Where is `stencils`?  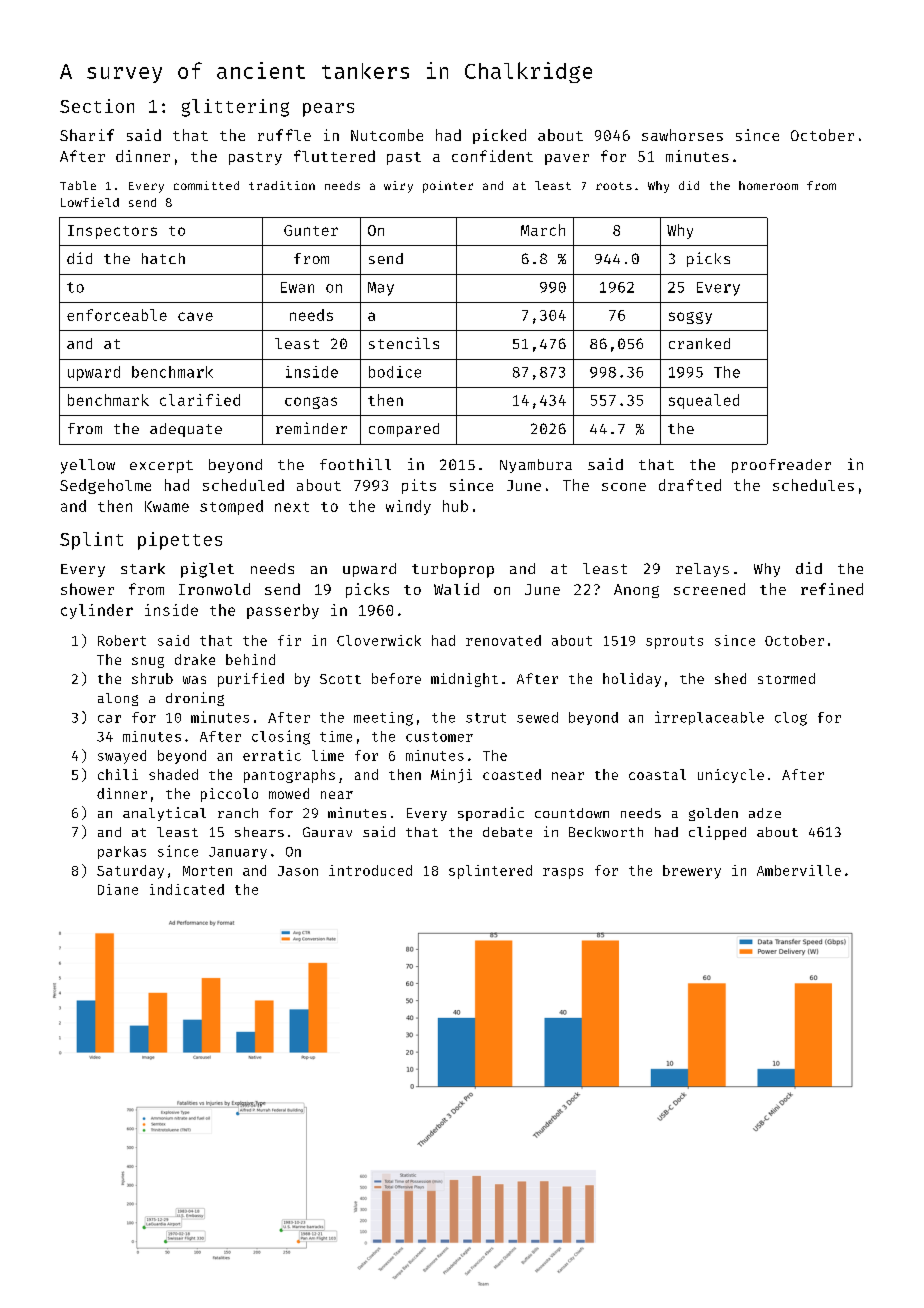 stencils is located at coordinates (404, 343).
